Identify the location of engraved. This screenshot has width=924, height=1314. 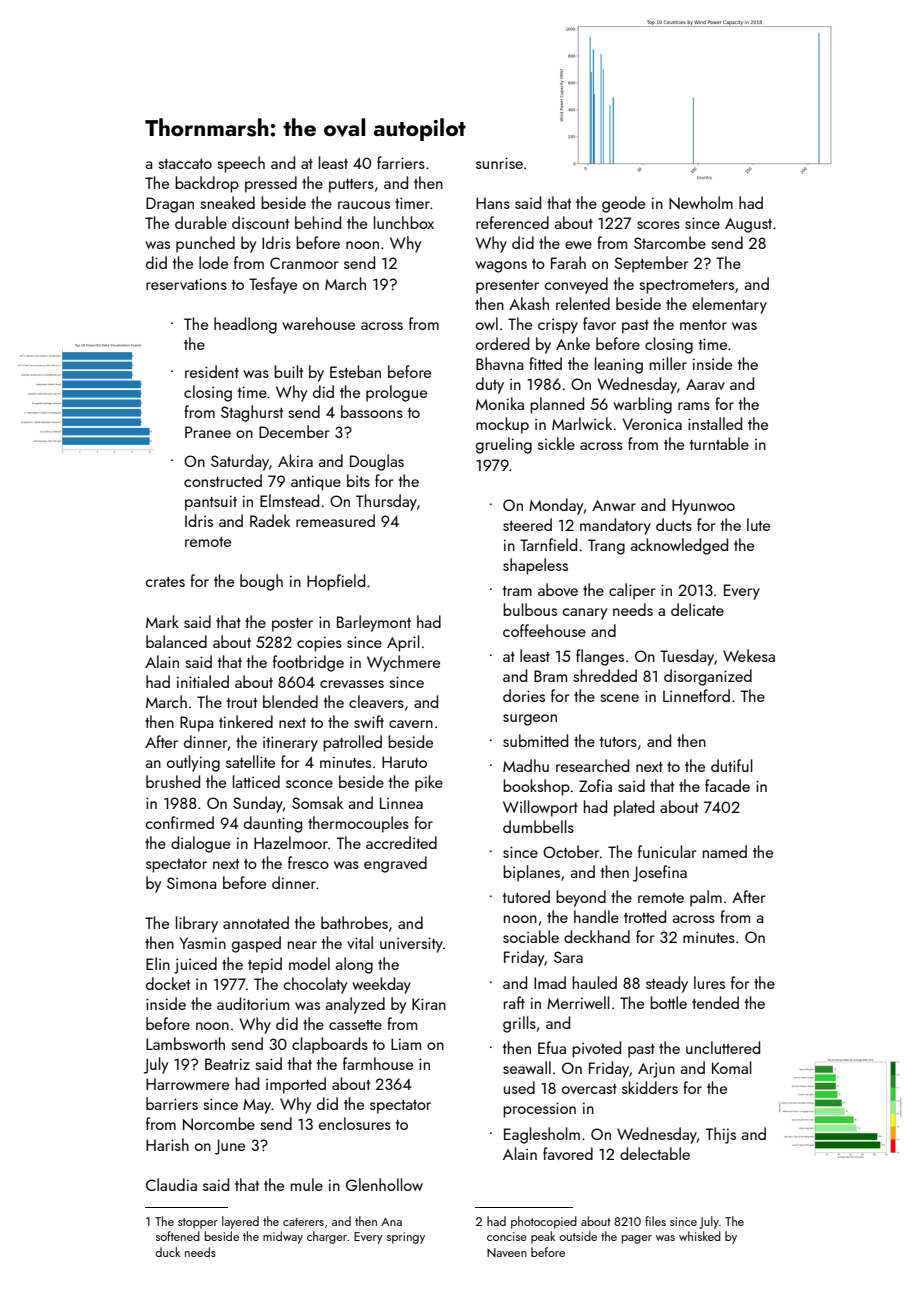
(395, 864).
